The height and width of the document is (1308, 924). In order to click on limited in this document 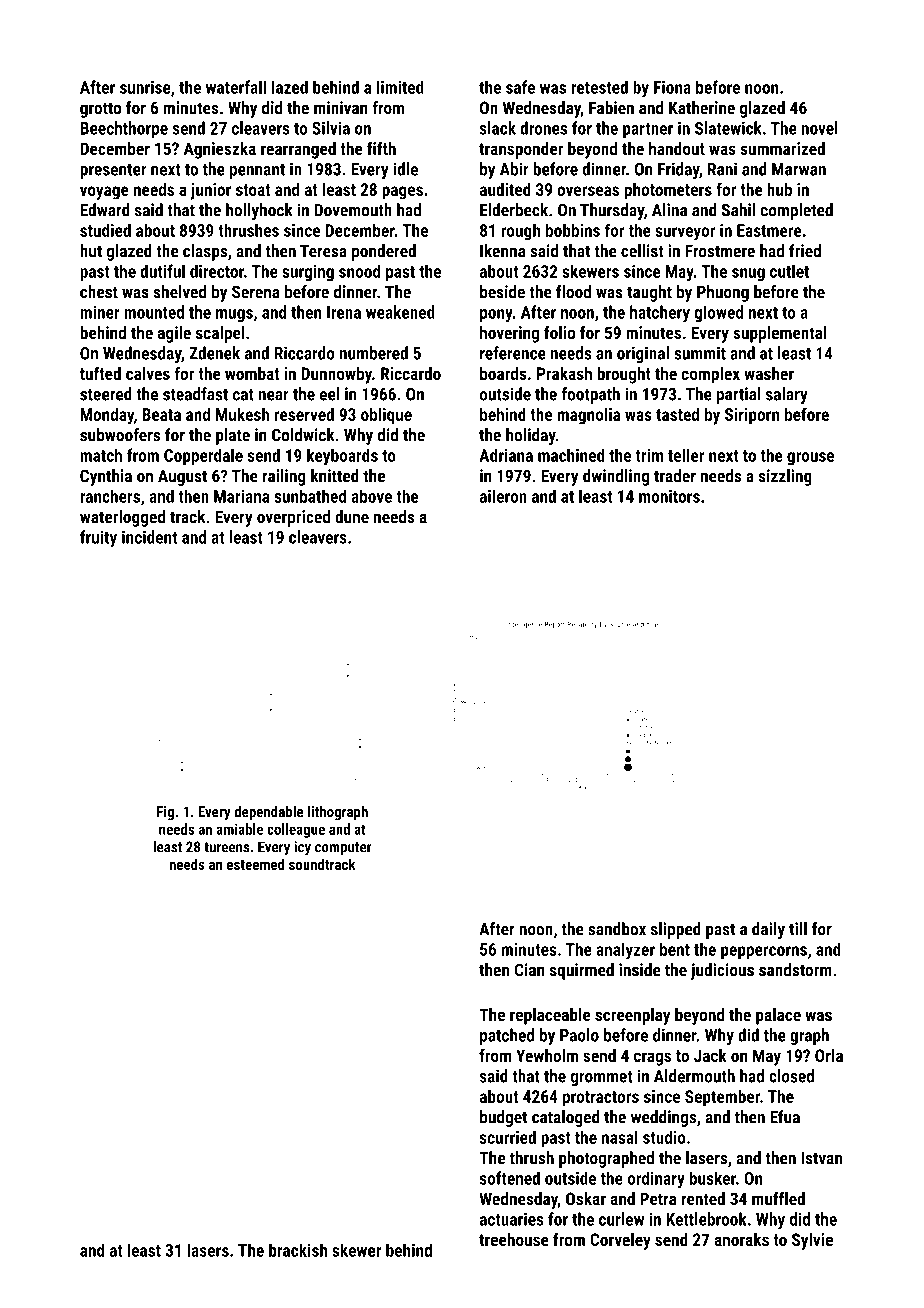, I will do `click(400, 87)`.
